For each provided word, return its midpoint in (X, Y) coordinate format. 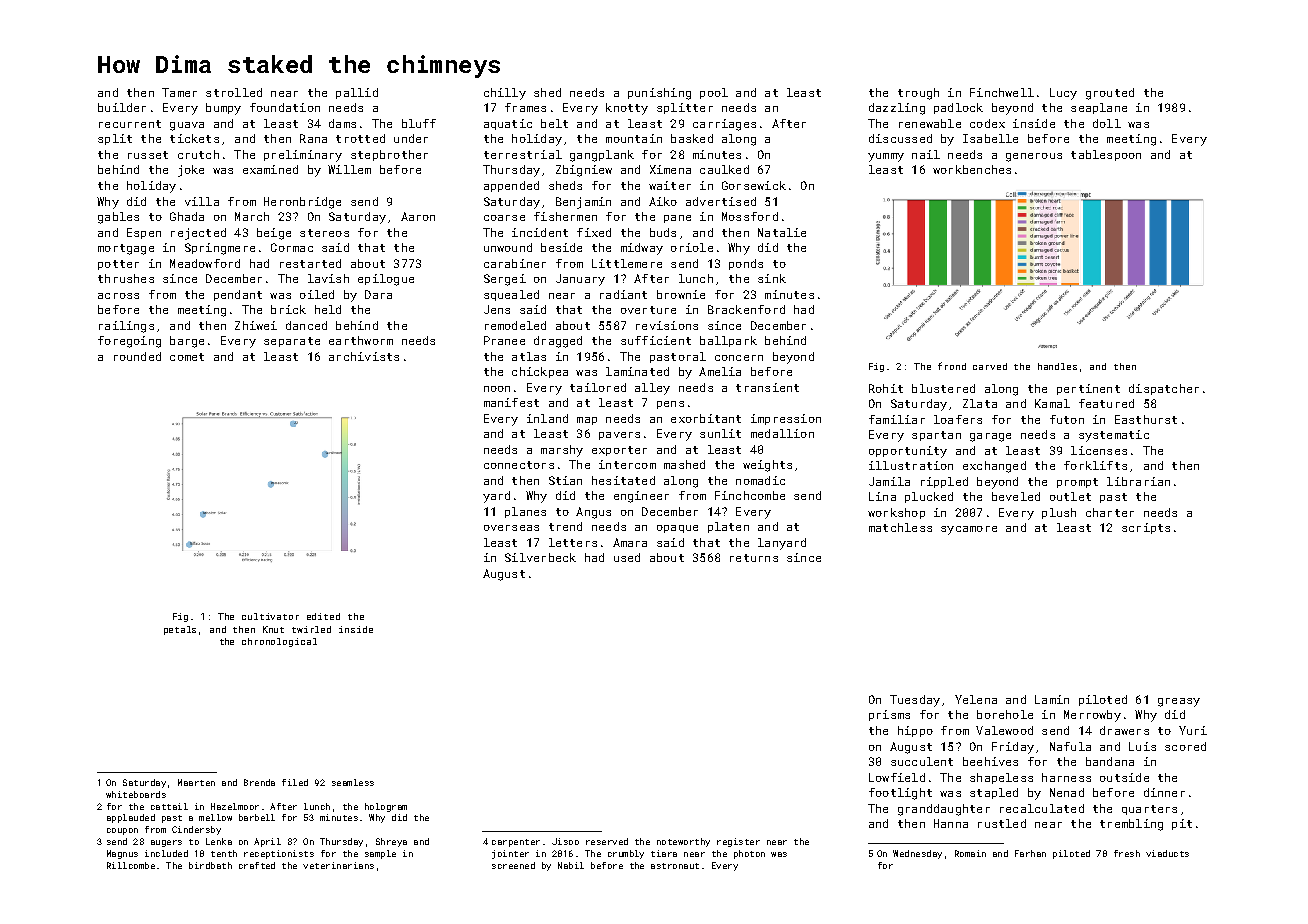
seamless (353, 782)
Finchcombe (750, 495)
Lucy (1063, 94)
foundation (285, 107)
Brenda (259, 782)
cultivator (270, 616)
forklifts (1095, 465)
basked (692, 138)
